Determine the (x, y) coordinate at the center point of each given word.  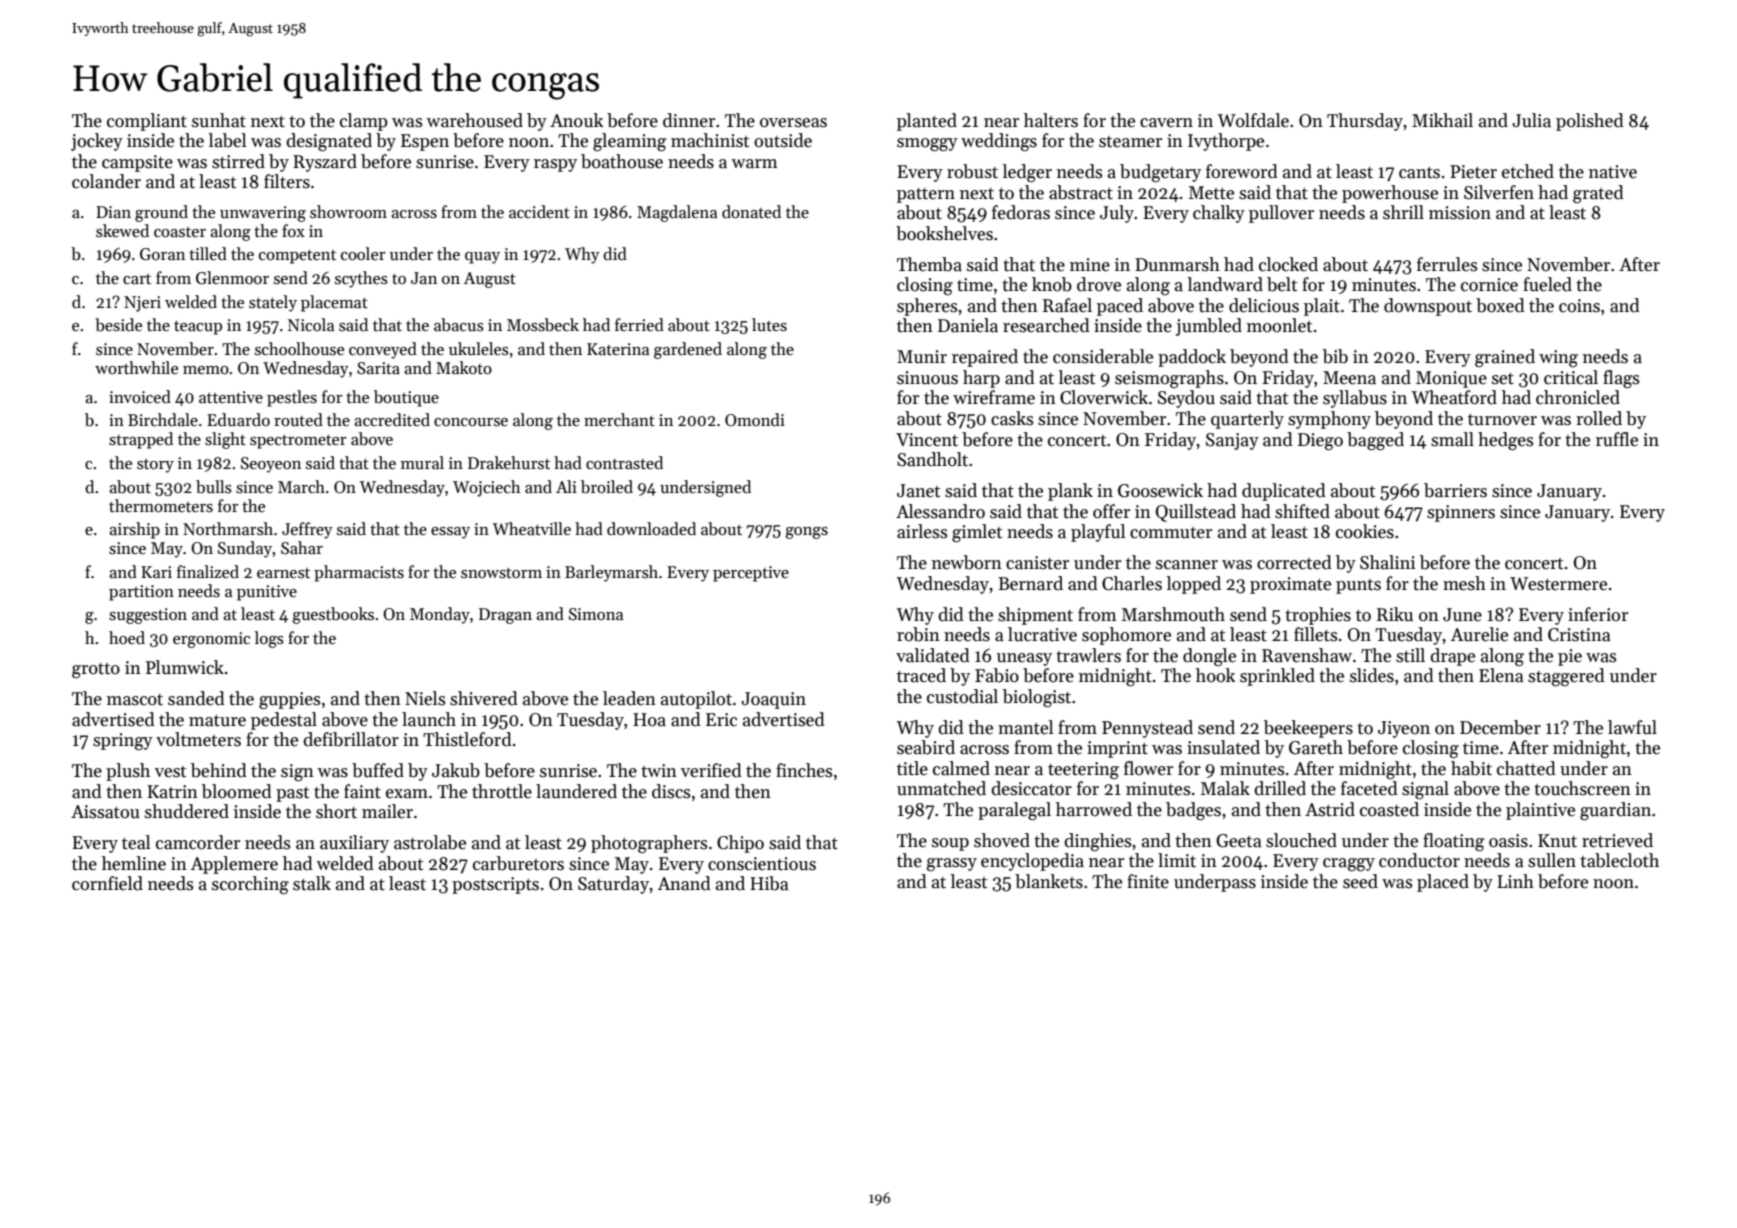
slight (225, 440)
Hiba (769, 883)
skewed (122, 231)
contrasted (624, 463)
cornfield (107, 883)
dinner (689, 120)
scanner (1187, 565)
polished (1590, 122)
